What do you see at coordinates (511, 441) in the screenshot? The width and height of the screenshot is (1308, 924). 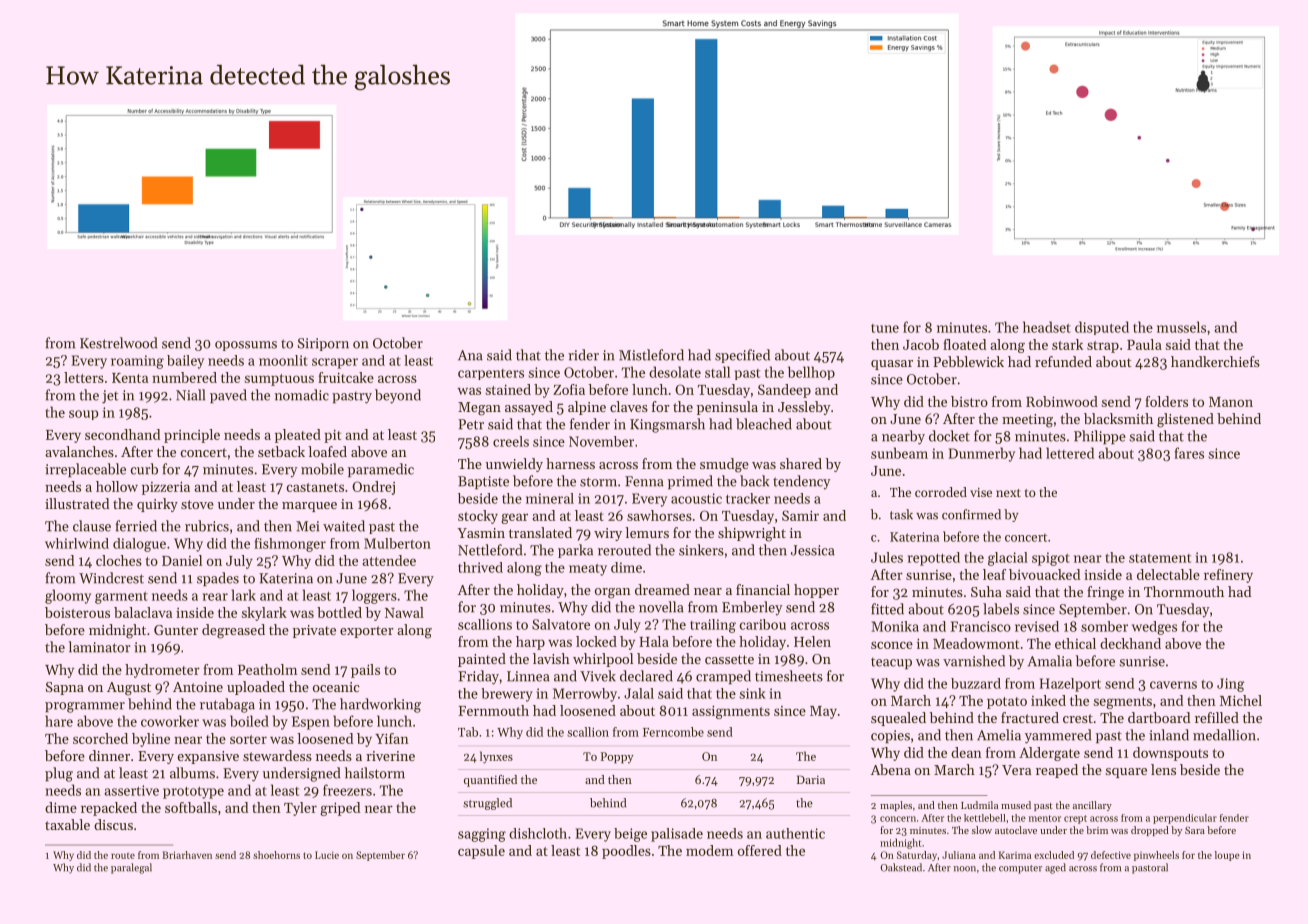 I see `creels` at bounding box center [511, 441].
